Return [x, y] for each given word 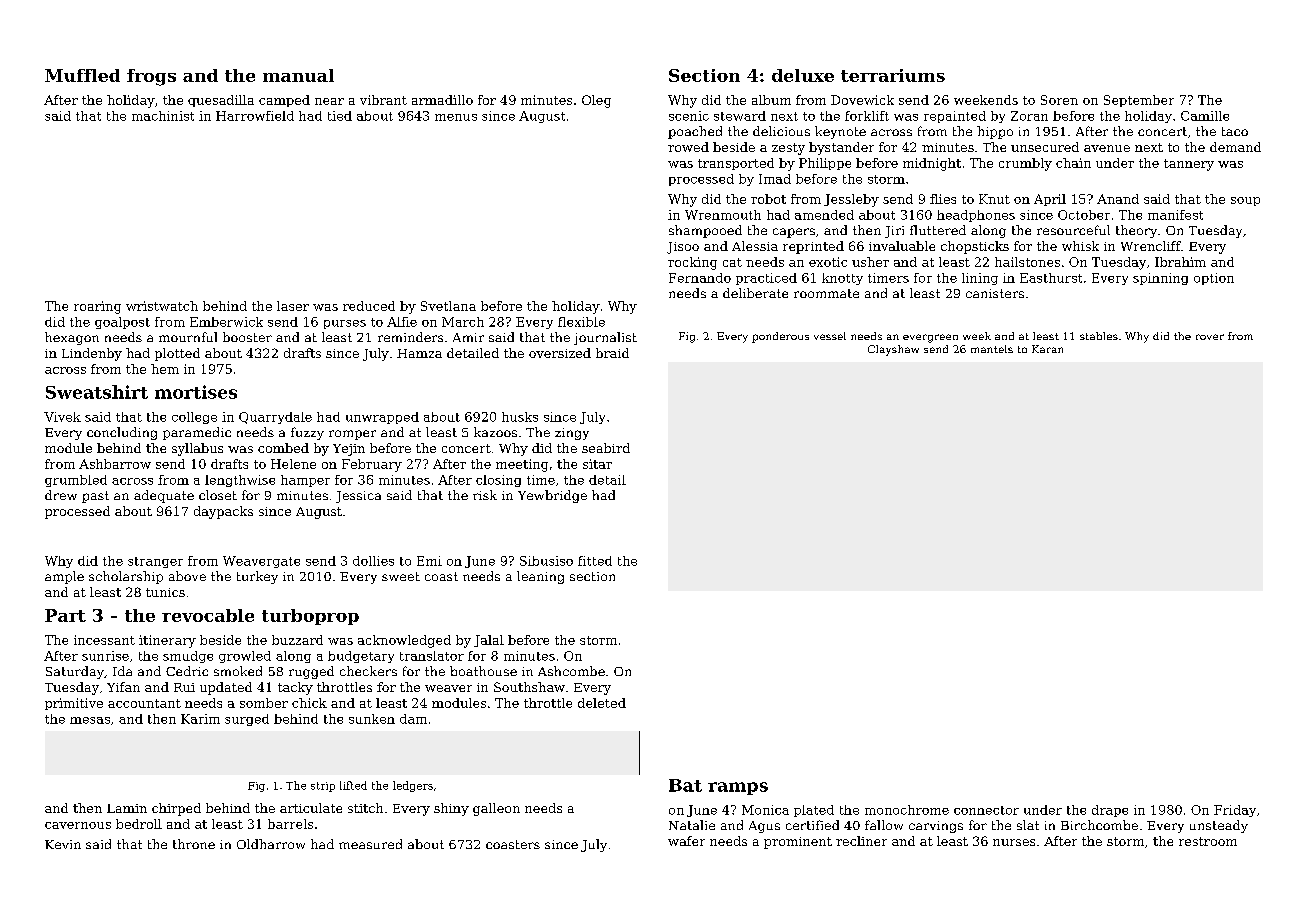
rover [1210, 337]
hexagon [72, 338]
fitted [595, 561]
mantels [992, 349]
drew [61, 495]
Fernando [700, 278]
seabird [606, 448]
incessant [104, 640]
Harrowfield [255, 116]
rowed [688, 147]
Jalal [489, 641]
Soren [1059, 100]
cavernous [78, 825]
